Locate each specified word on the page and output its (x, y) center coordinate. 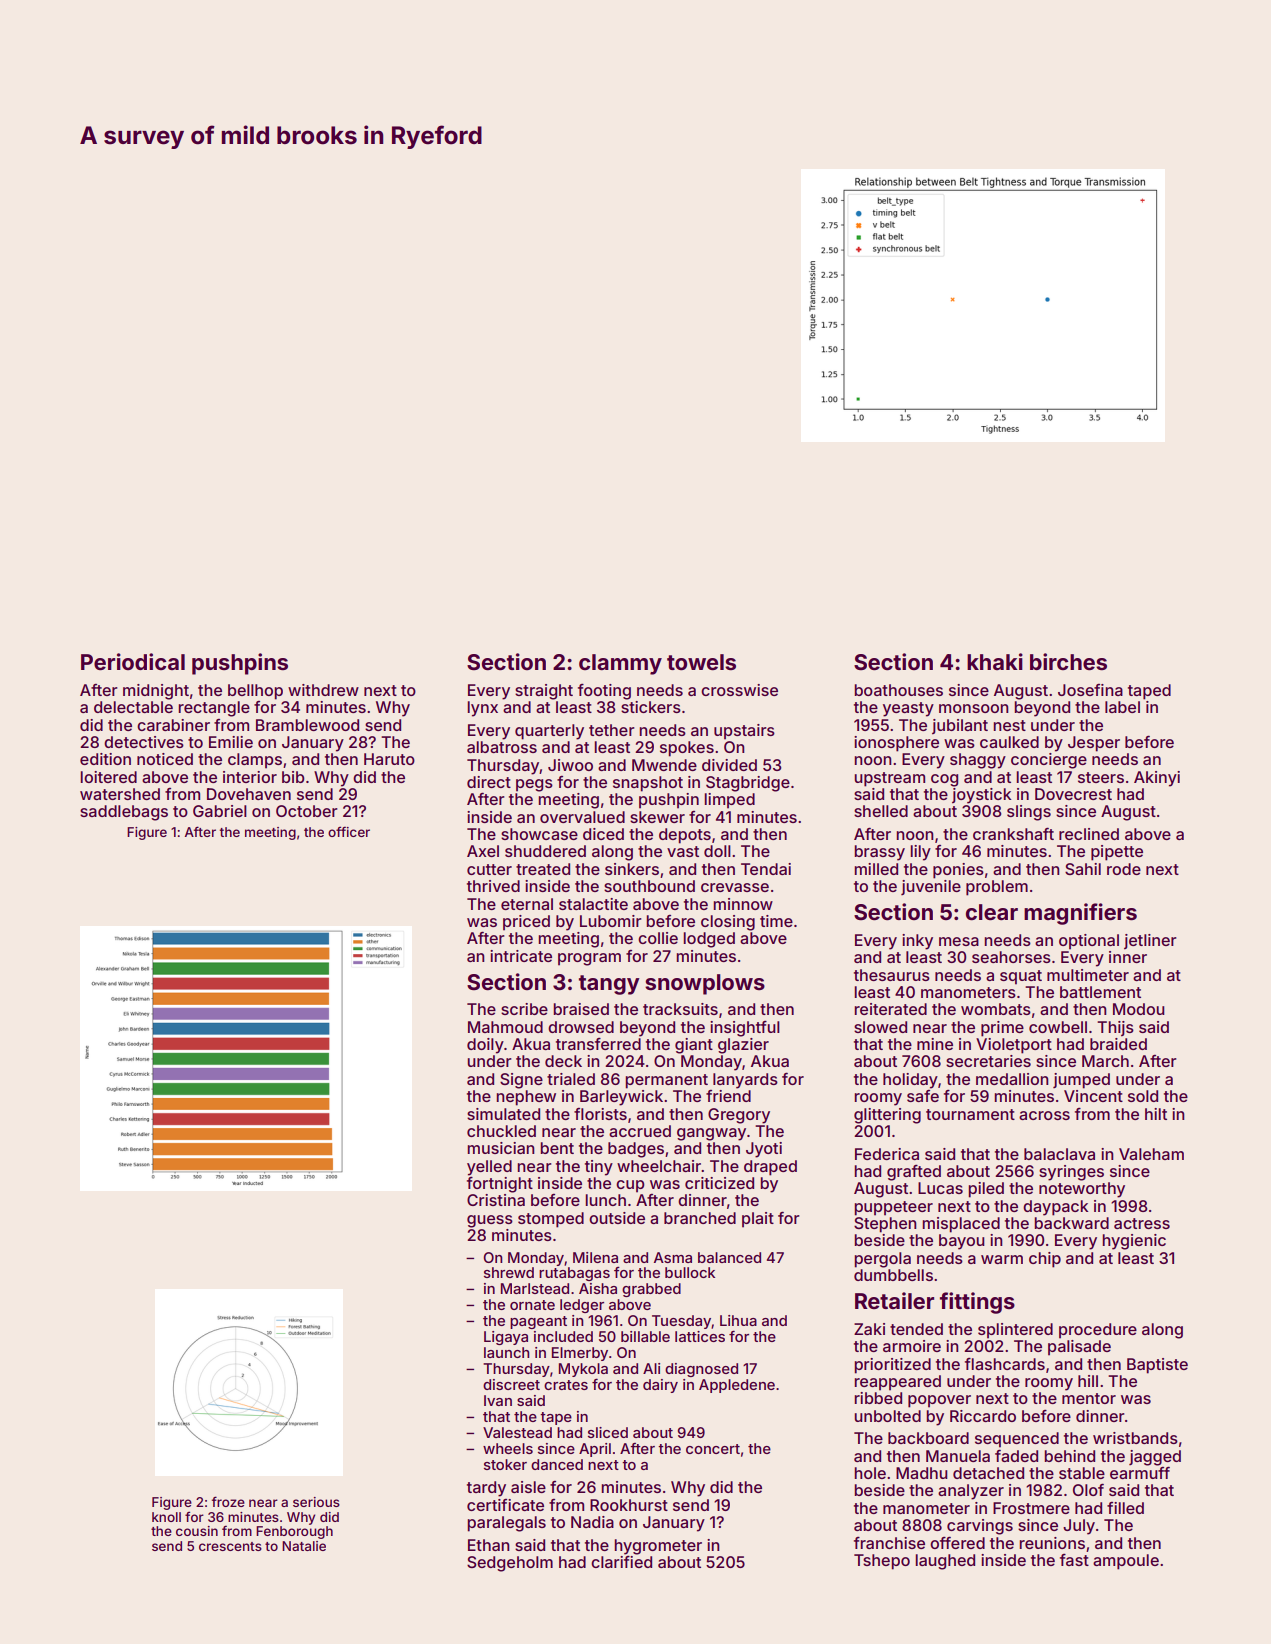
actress (1142, 1223)
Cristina (496, 1200)
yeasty (908, 709)
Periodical (133, 661)
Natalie (304, 1546)
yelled (489, 1168)
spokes (687, 749)
